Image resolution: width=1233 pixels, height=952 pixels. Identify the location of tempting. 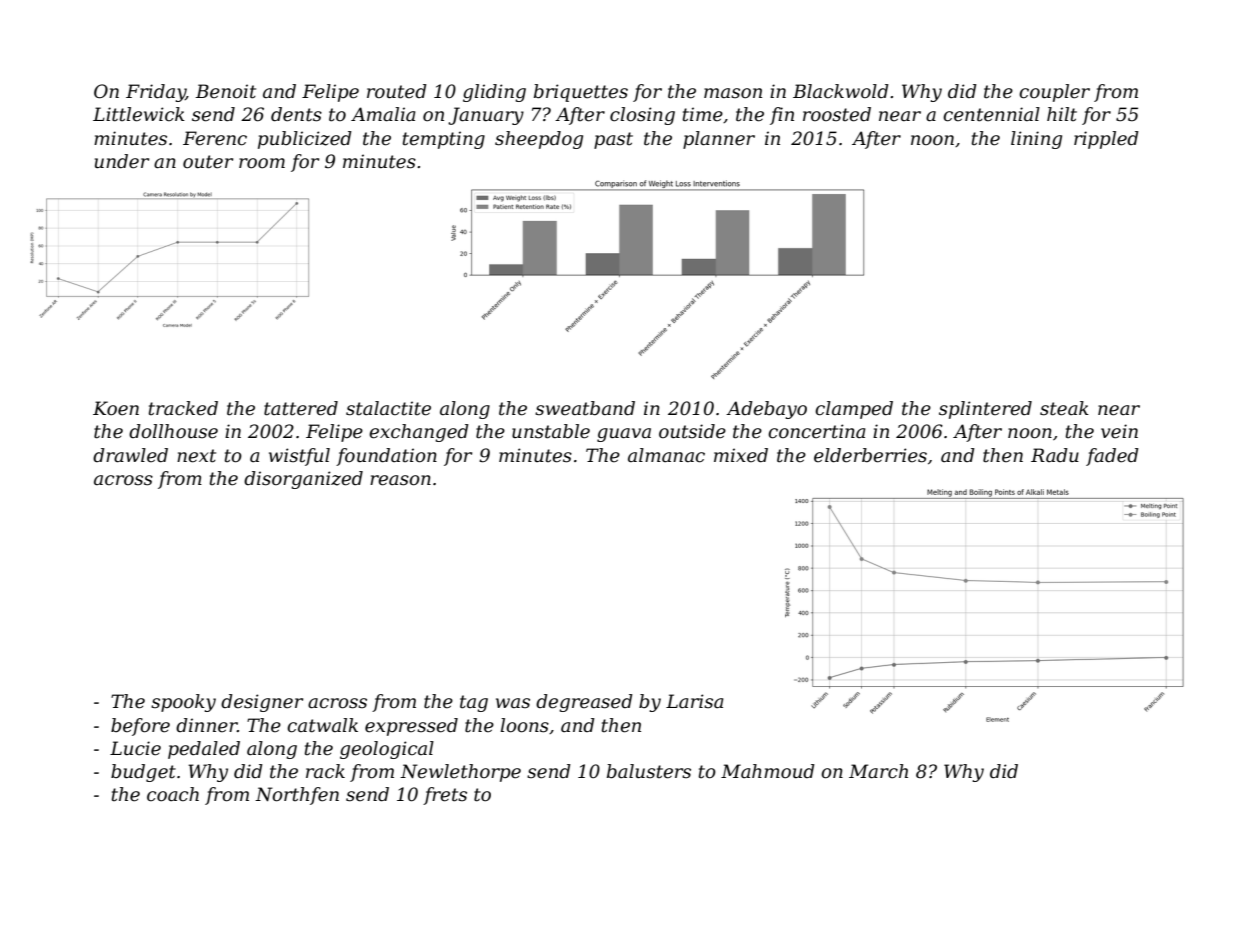
(444, 140).
